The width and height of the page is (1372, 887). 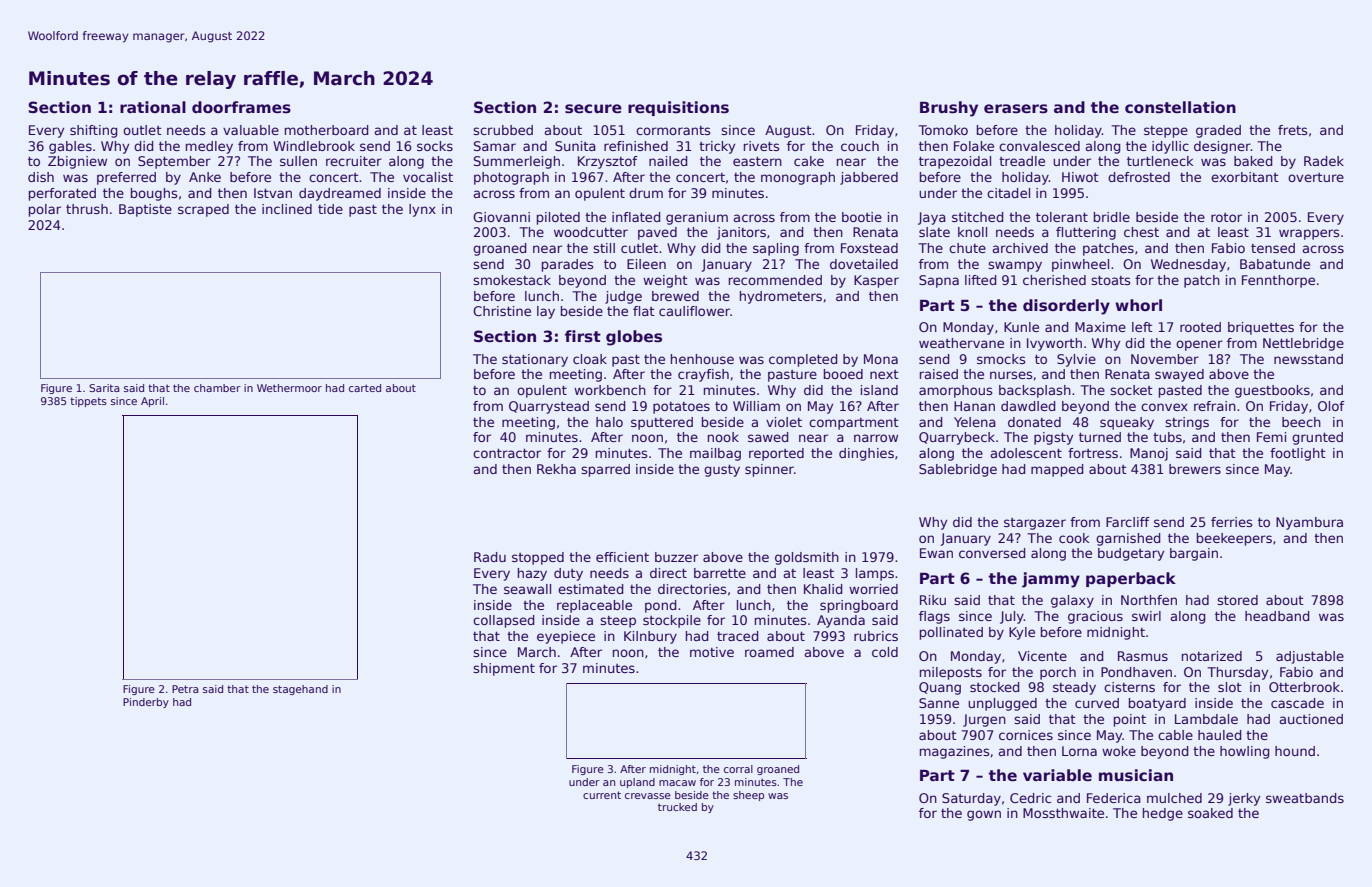 What do you see at coordinates (1245, 177) in the page?
I see `exorbitant` at bounding box center [1245, 177].
